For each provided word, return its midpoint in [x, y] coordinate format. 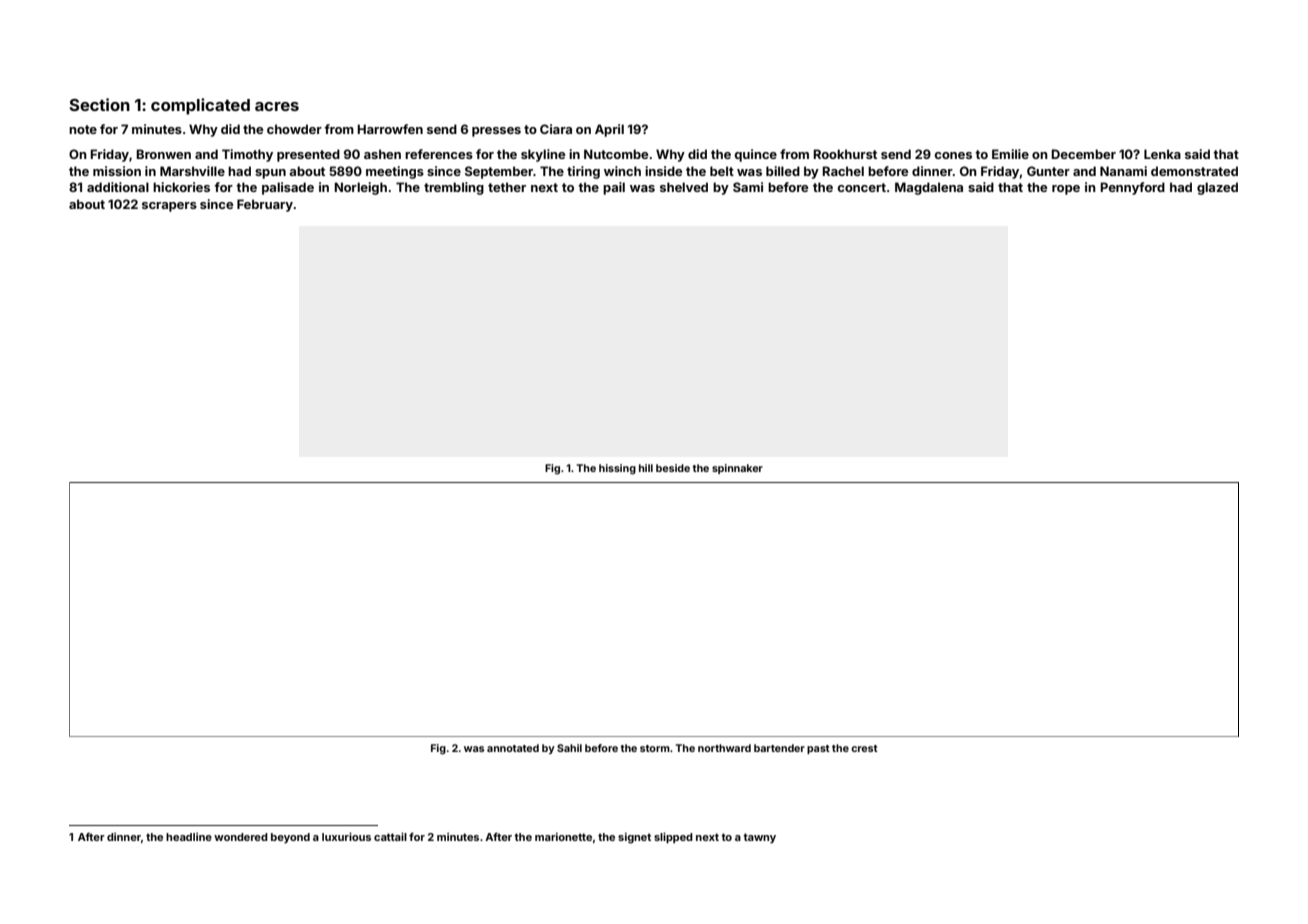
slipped [673, 837]
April [609, 130]
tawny [759, 838]
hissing [617, 469]
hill [646, 468]
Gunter [1048, 171]
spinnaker [737, 469]
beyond [290, 838]
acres [277, 106]
